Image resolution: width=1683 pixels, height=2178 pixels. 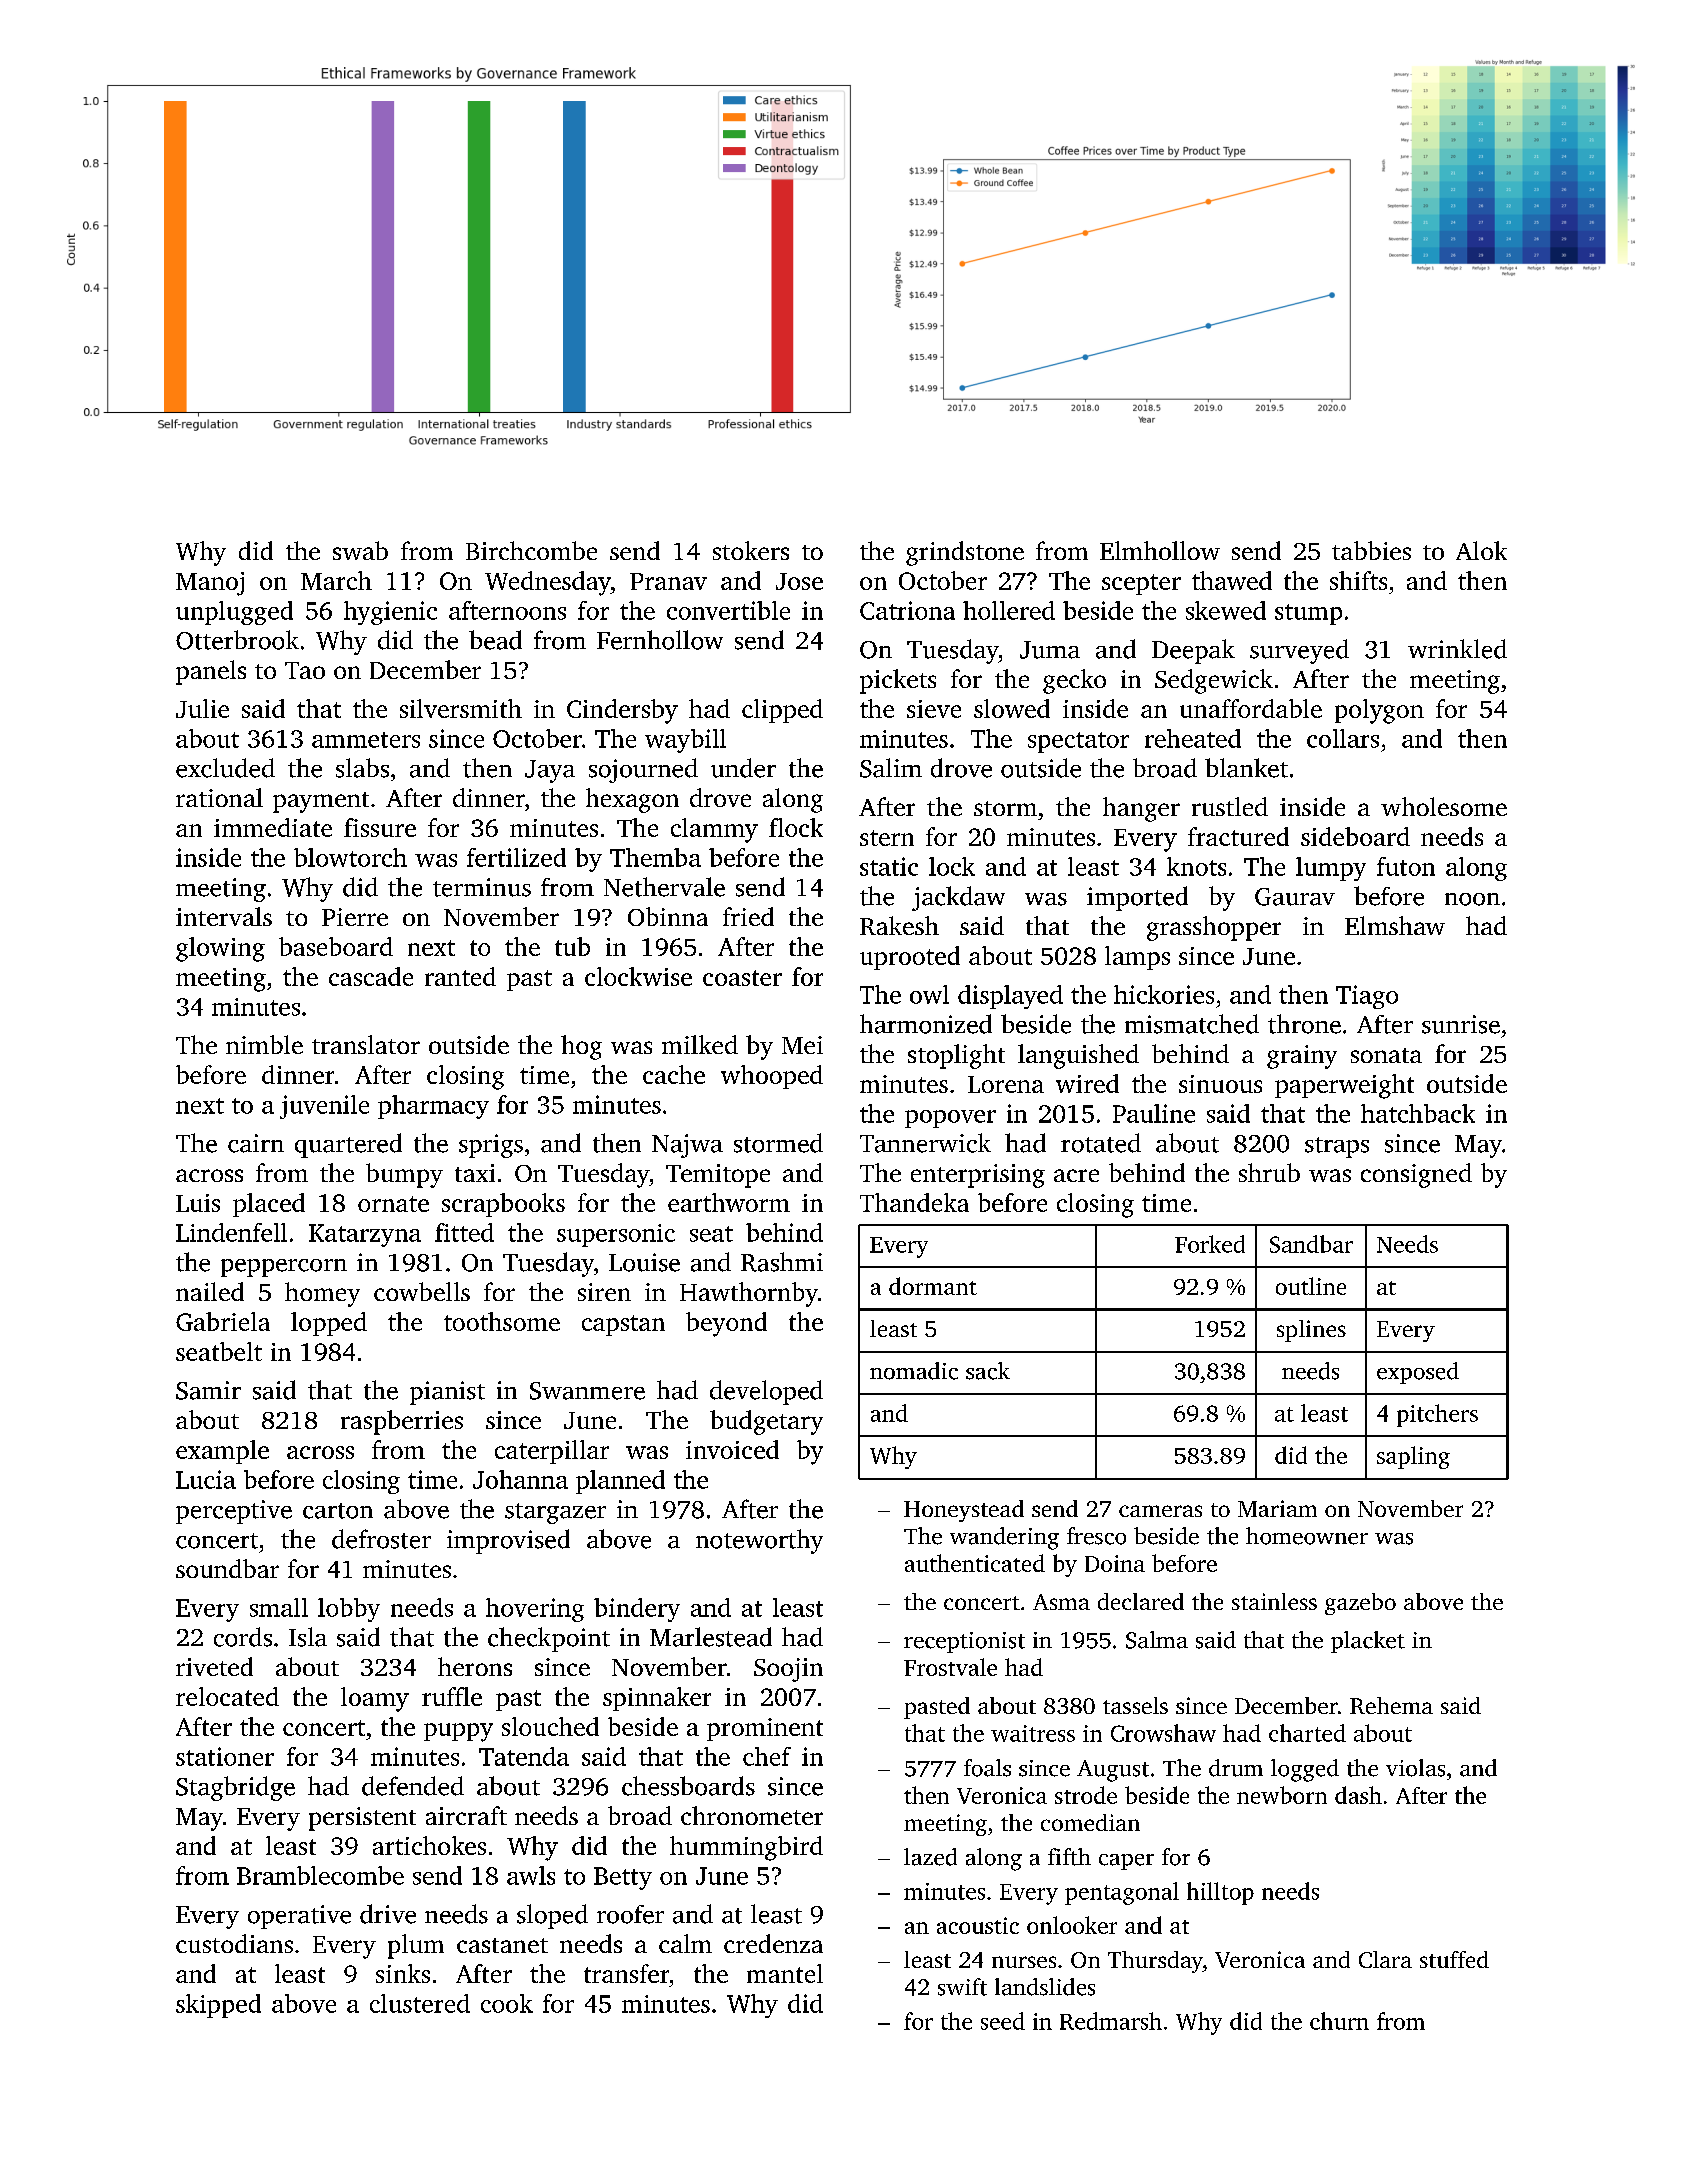 What do you see at coordinates (531, 550) in the screenshot?
I see `Birchcombe` at bounding box center [531, 550].
